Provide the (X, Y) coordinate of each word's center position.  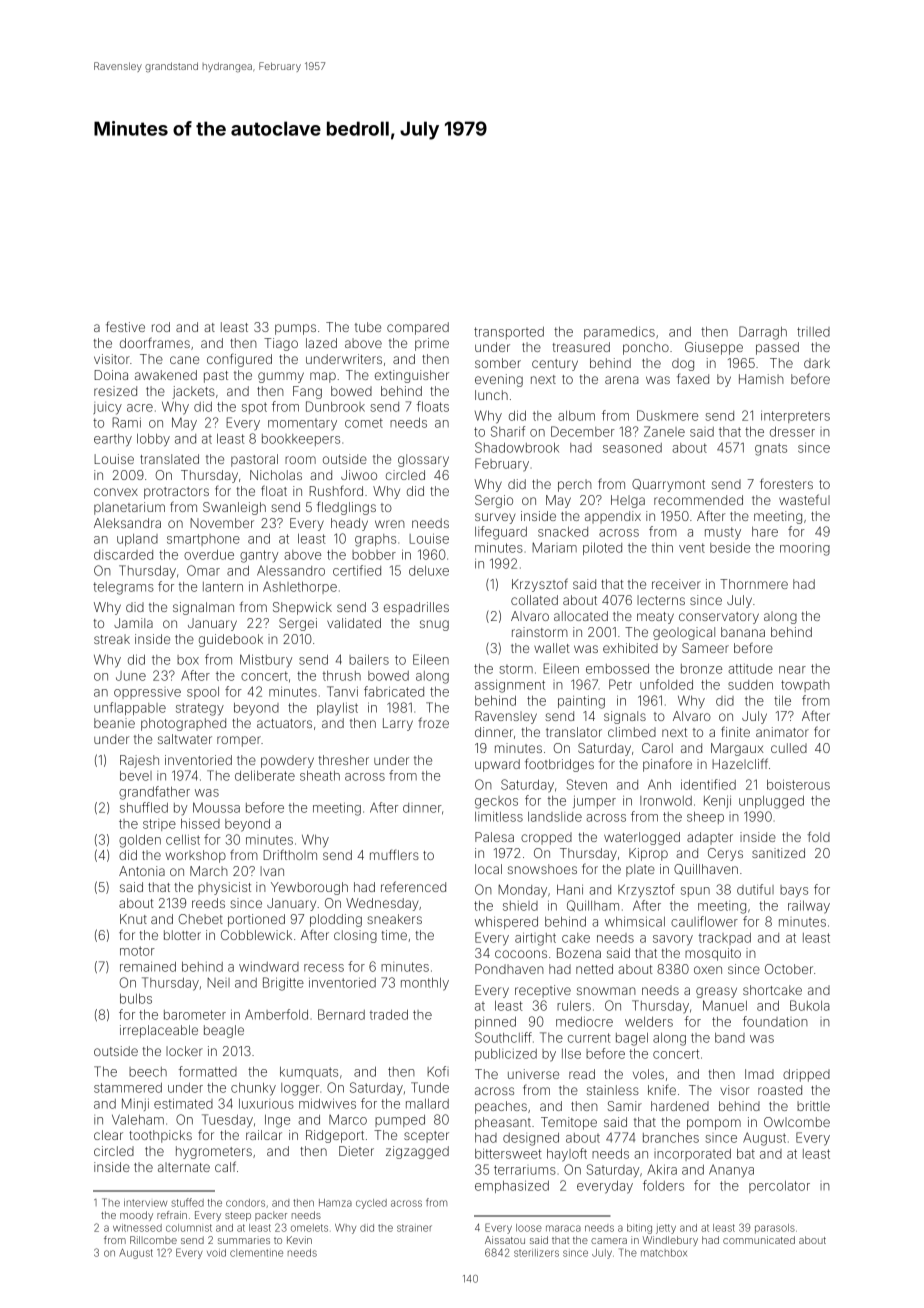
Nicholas (276, 475)
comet (364, 423)
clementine (256, 1253)
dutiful (755, 889)
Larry (398, 724)
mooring (805, 550)
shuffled (144, 807)
